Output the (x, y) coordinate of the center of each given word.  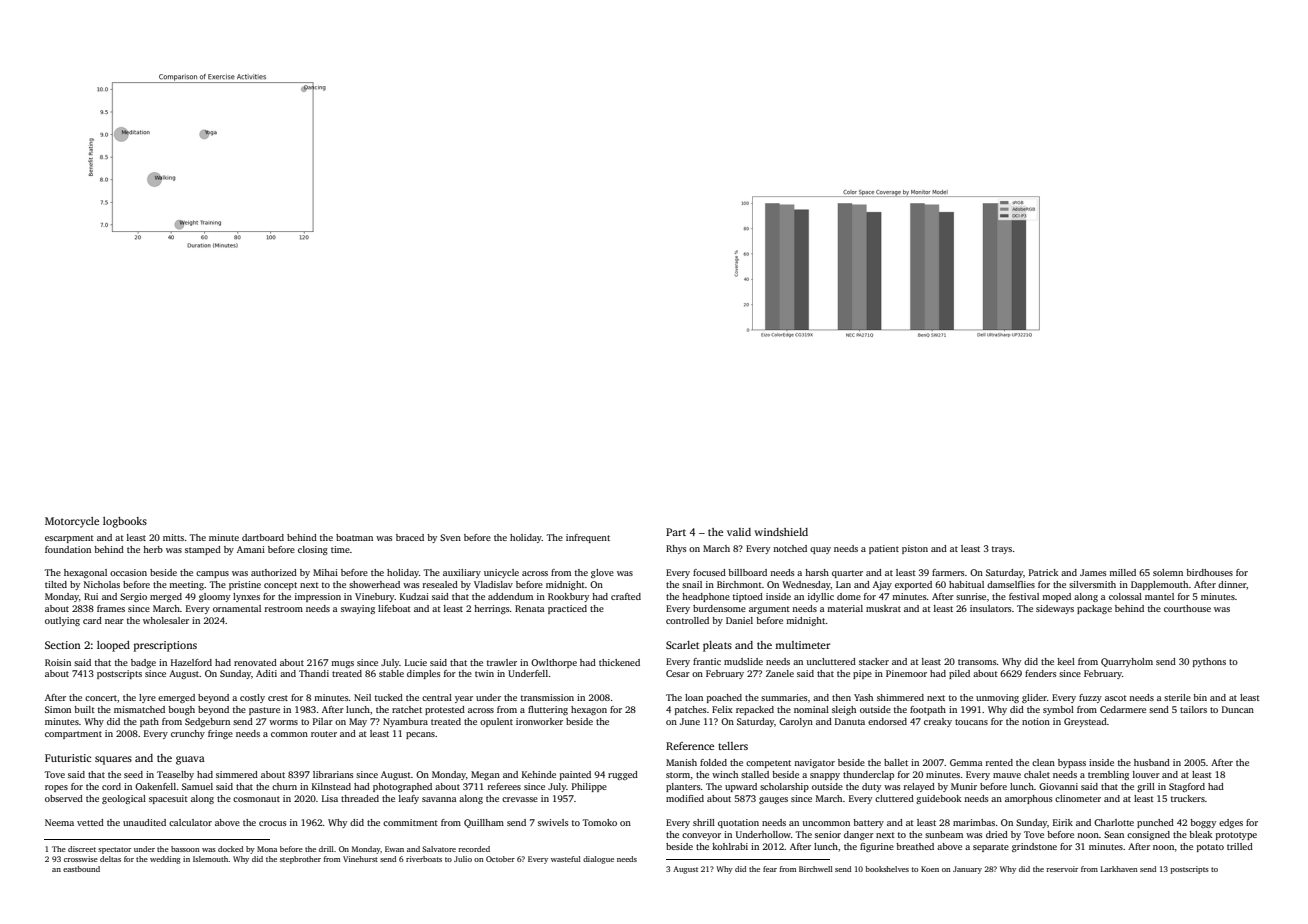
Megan (485, 775)
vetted (90, 822)
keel (1066, 661)
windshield (781, 532)
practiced (567, 609)
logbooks (125, 522)
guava (190, 760)
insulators (990, 608)
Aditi (266, 673)
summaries (784, 697)
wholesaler (166, 620)
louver (1146, 774)
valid (739, 532)
